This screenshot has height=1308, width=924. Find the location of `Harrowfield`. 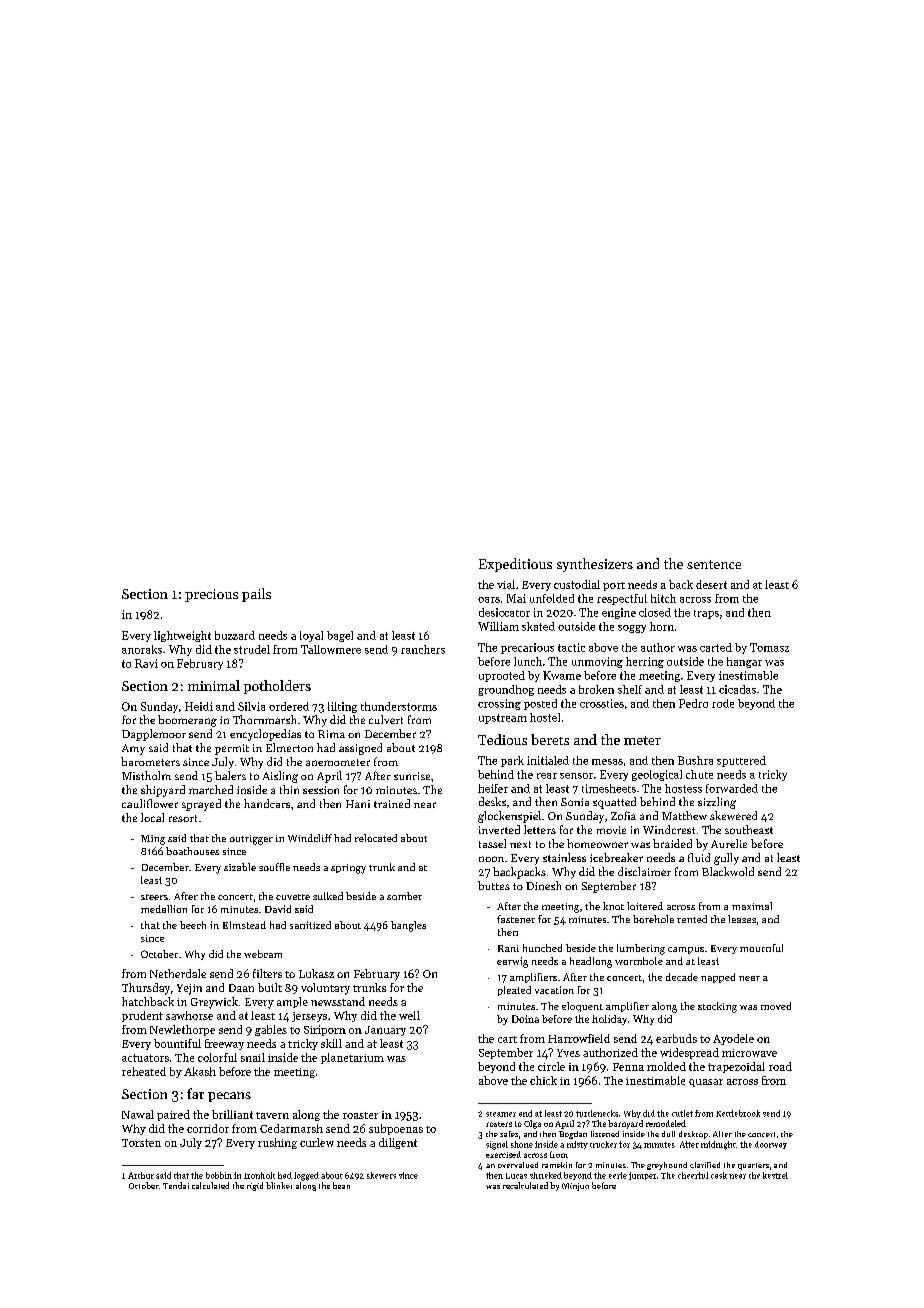

Harrowfield is located at coordinates (579, 1038).
